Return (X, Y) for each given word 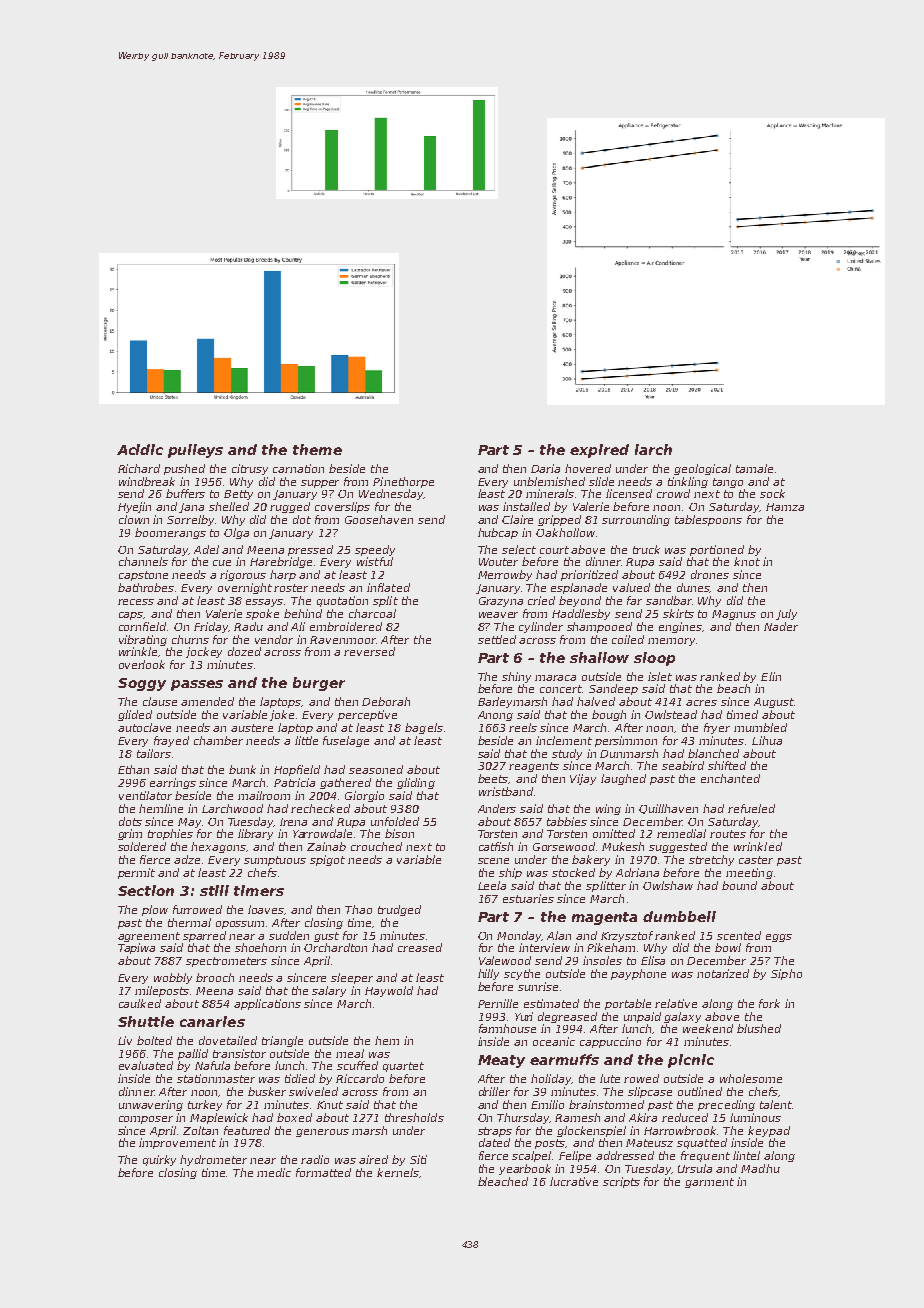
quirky (159, 1160)
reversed (369, 651)
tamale (754, 468)
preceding (726, 1105)
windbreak (147, 481)
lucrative (574, 1181)
